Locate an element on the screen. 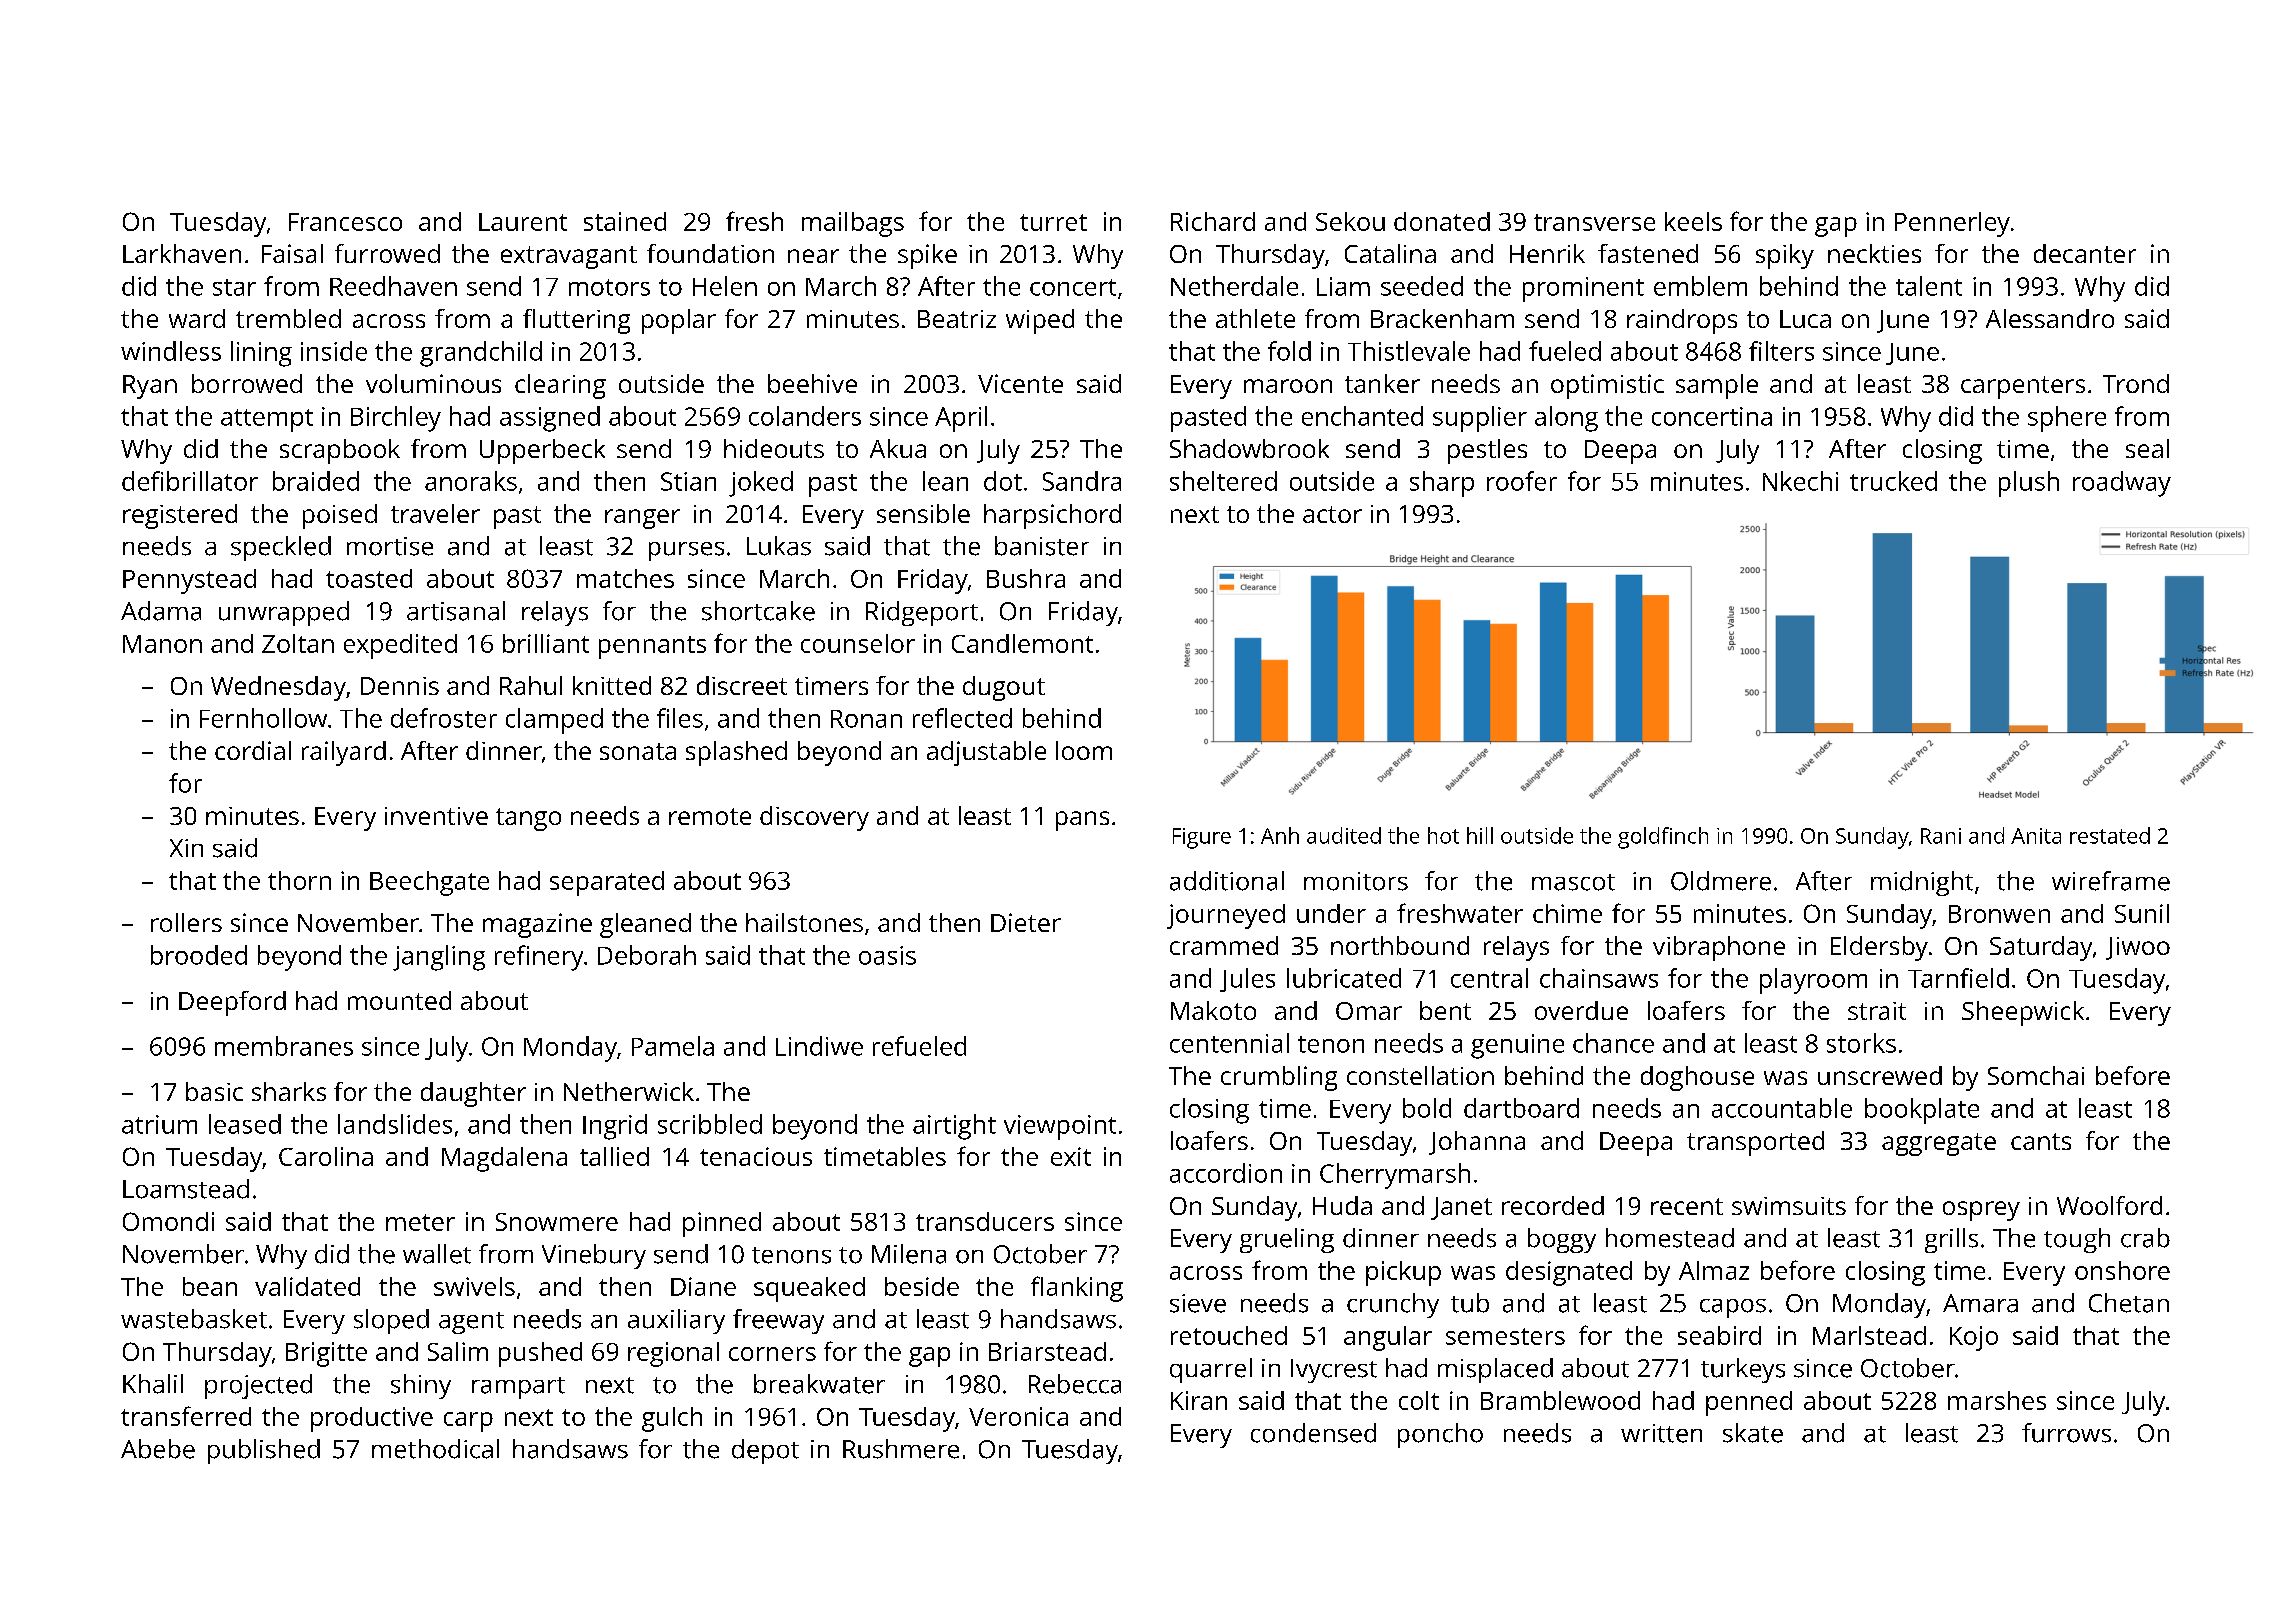 The image size is (2292, 1620). donated is located at coordinates (1442, 221).
